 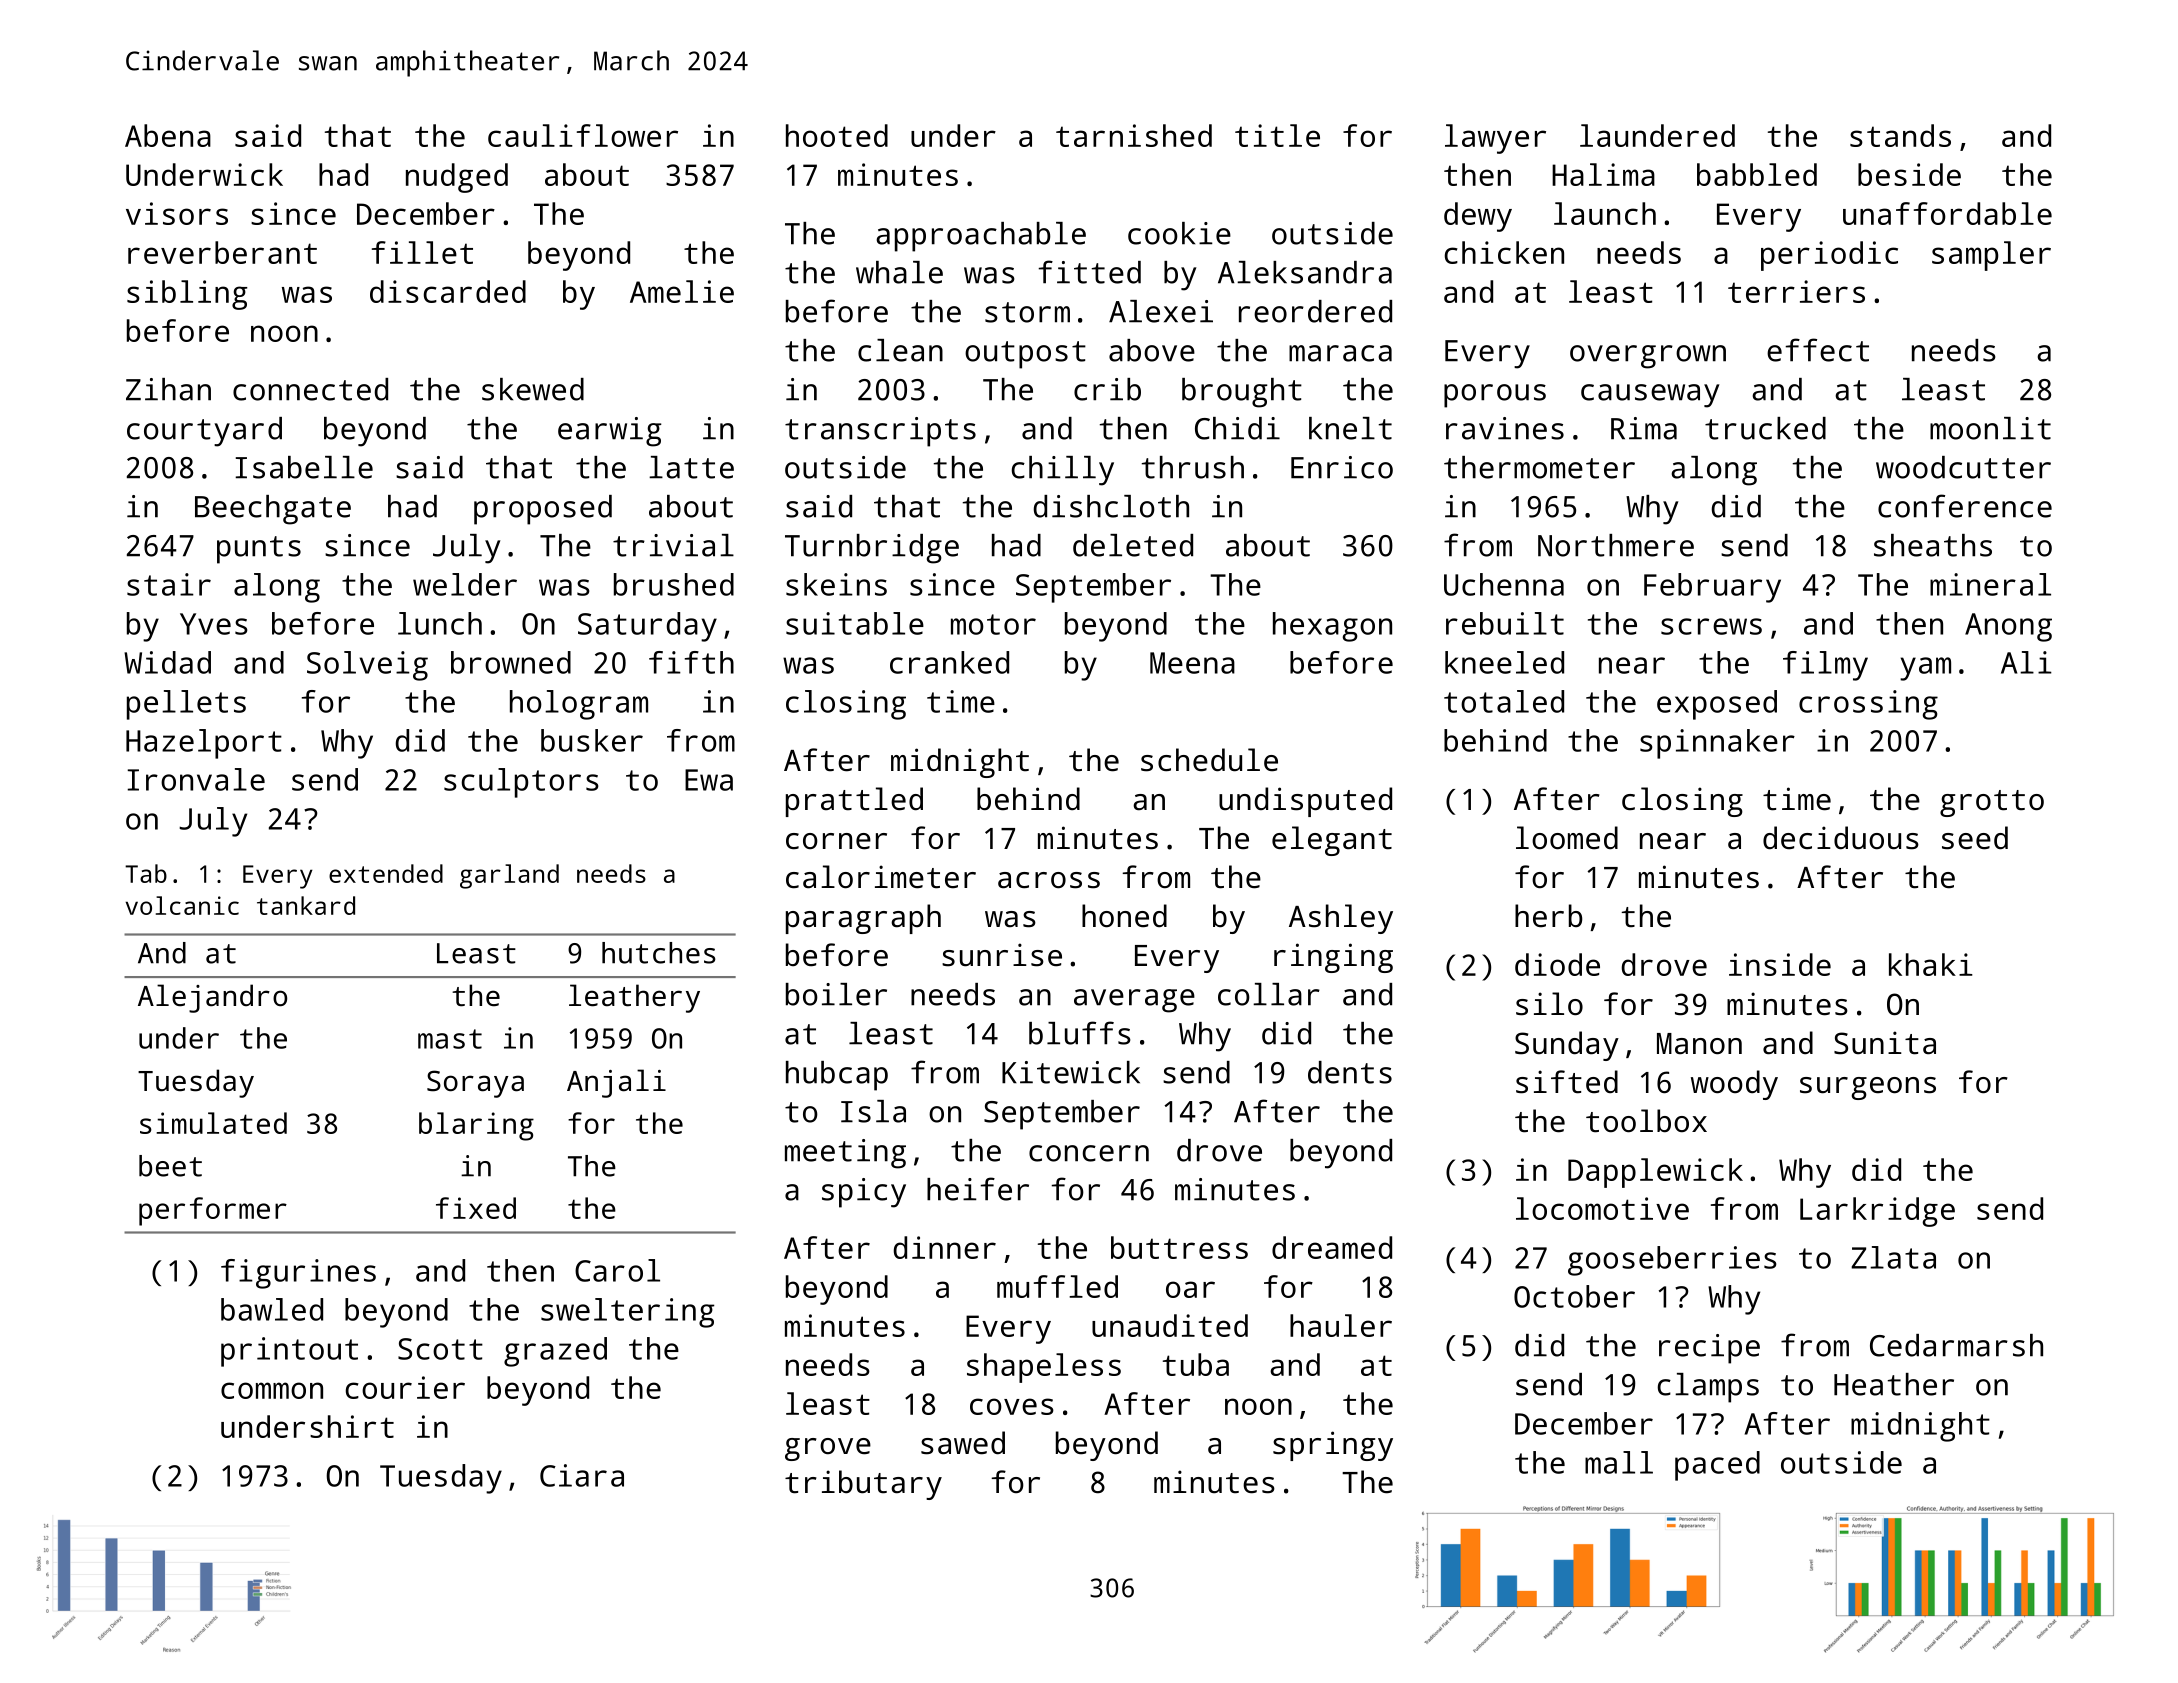 What do you see at coordinates (1757, 174) in the screenshot?
I see `babbled` at bounding box center [1757, 174].
